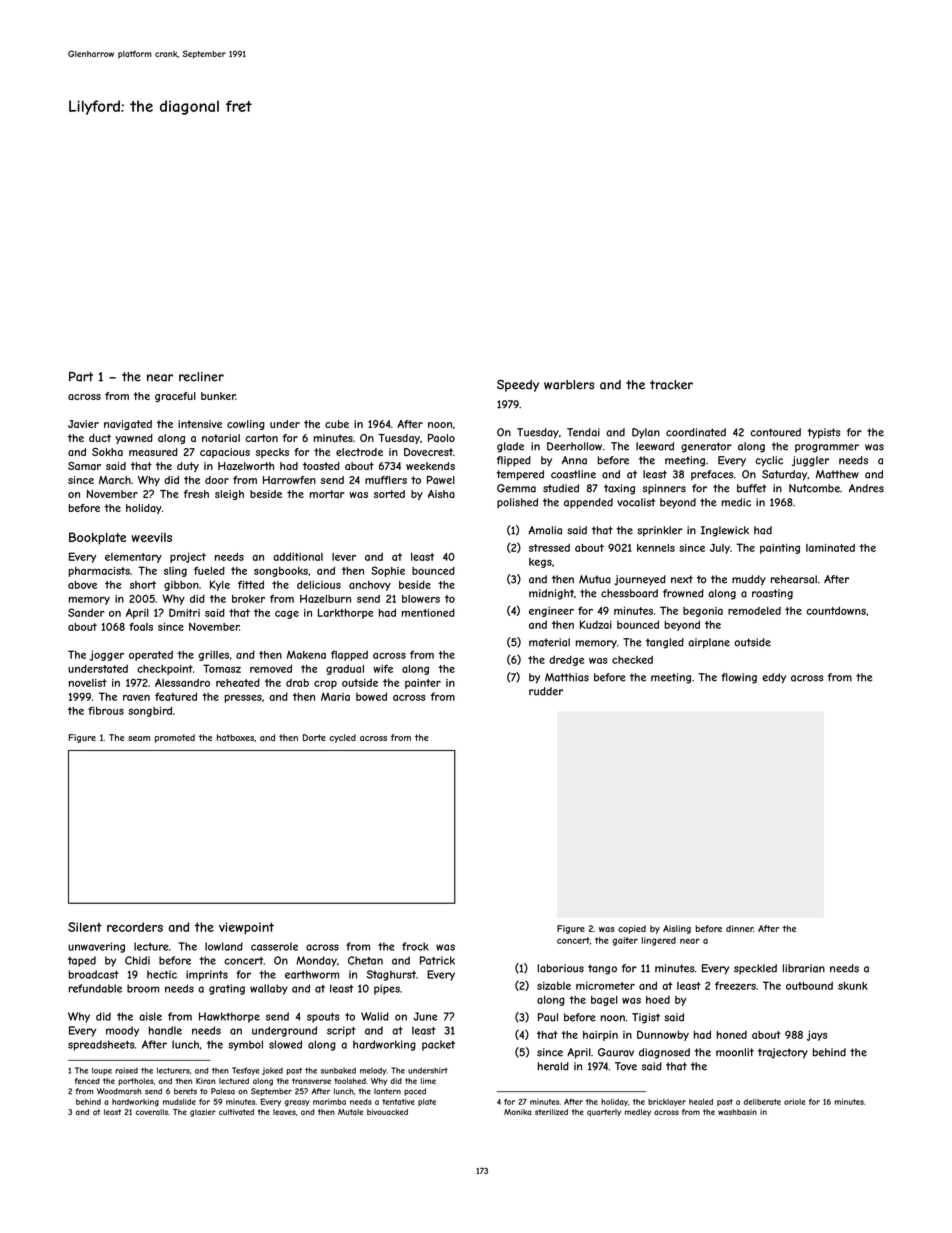 The height and width of the page is (1233, 952). What do you see at coordinates (181, 586) in the page?
I see `gibbon` at bounding box center [181, 586].
